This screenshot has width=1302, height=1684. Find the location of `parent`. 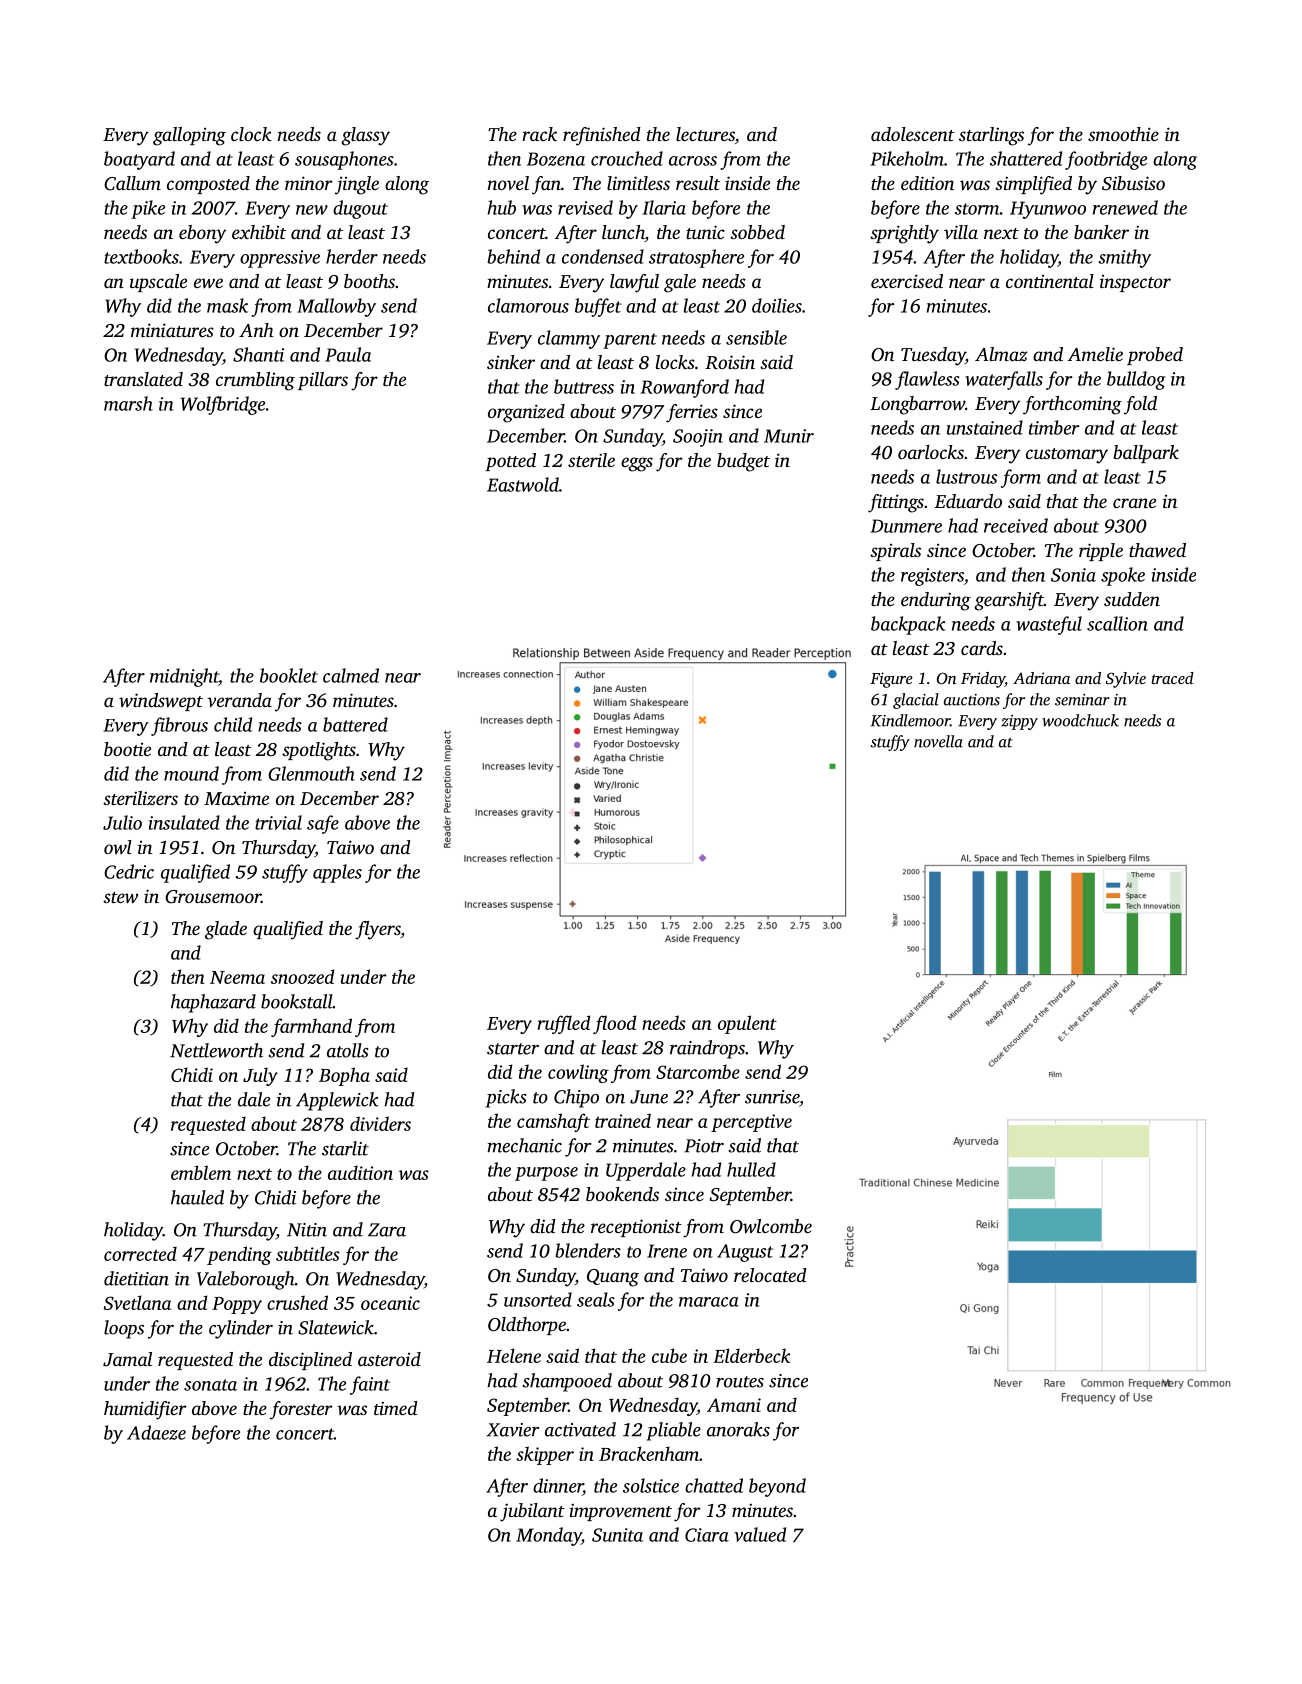

parent is located at coordinates (630, 341).
